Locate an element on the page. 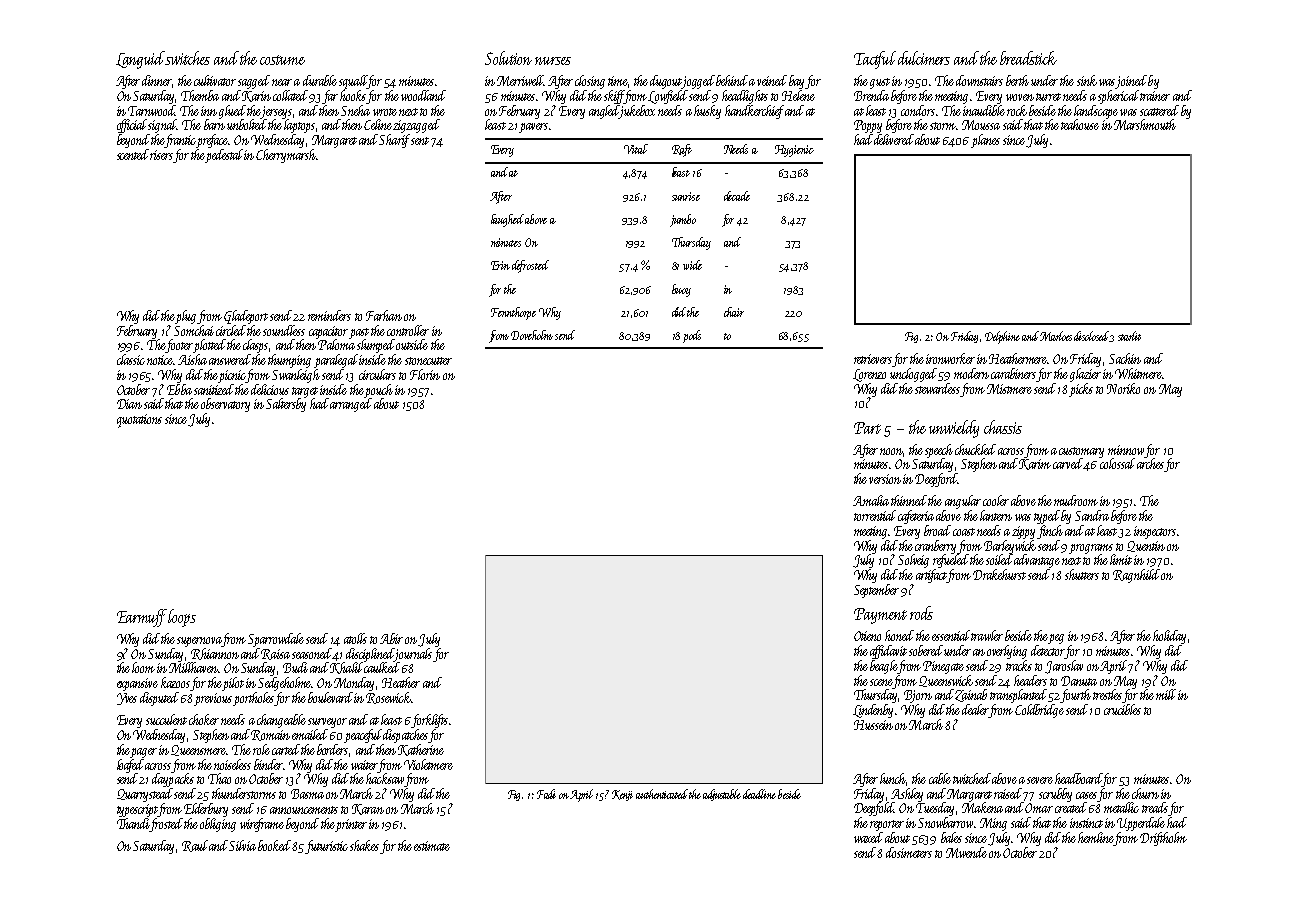 This document has height=924, width=1308. Solution is located at coordinates (508, 58).
